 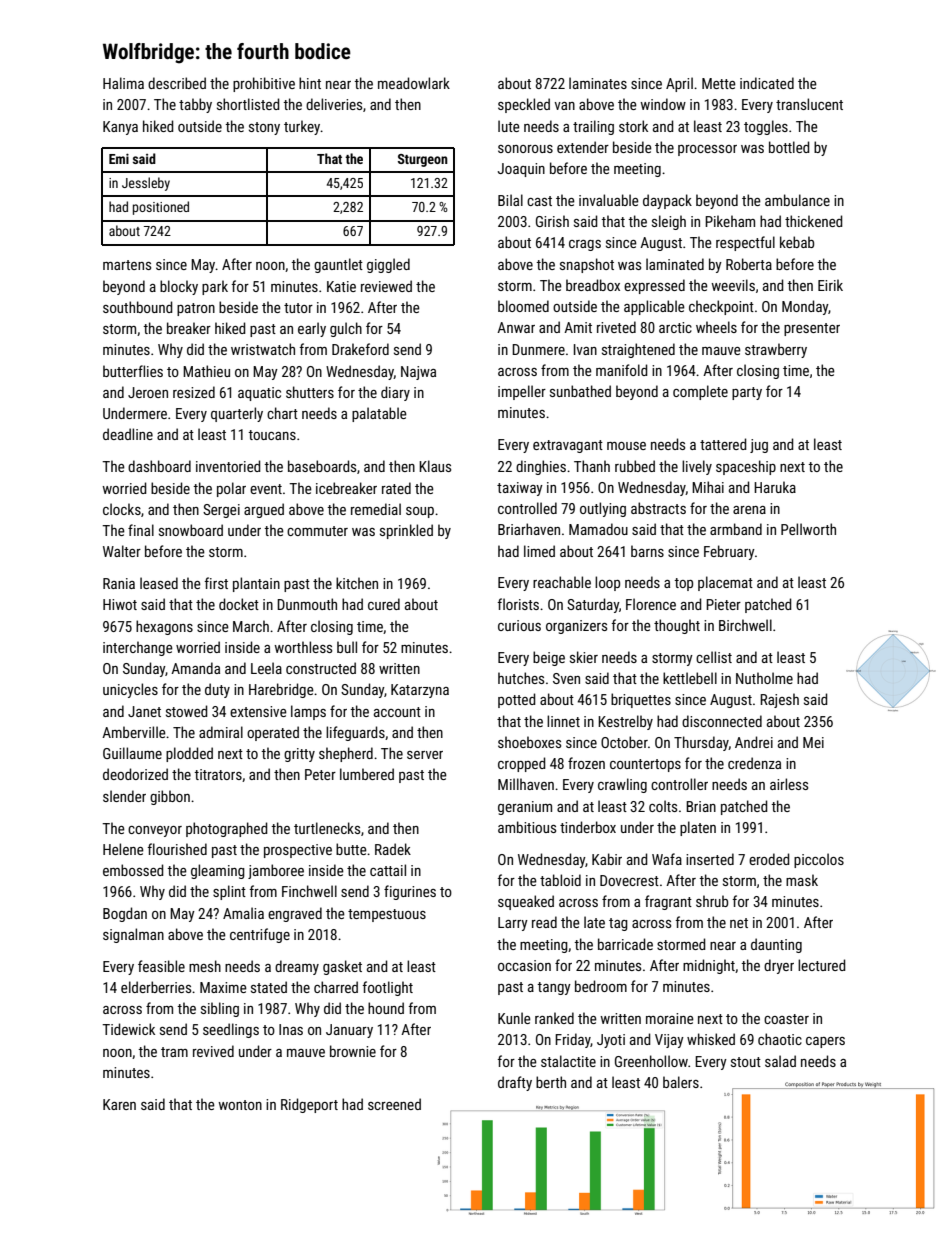 I want to click on impeller, so click(x=522, y=392).
